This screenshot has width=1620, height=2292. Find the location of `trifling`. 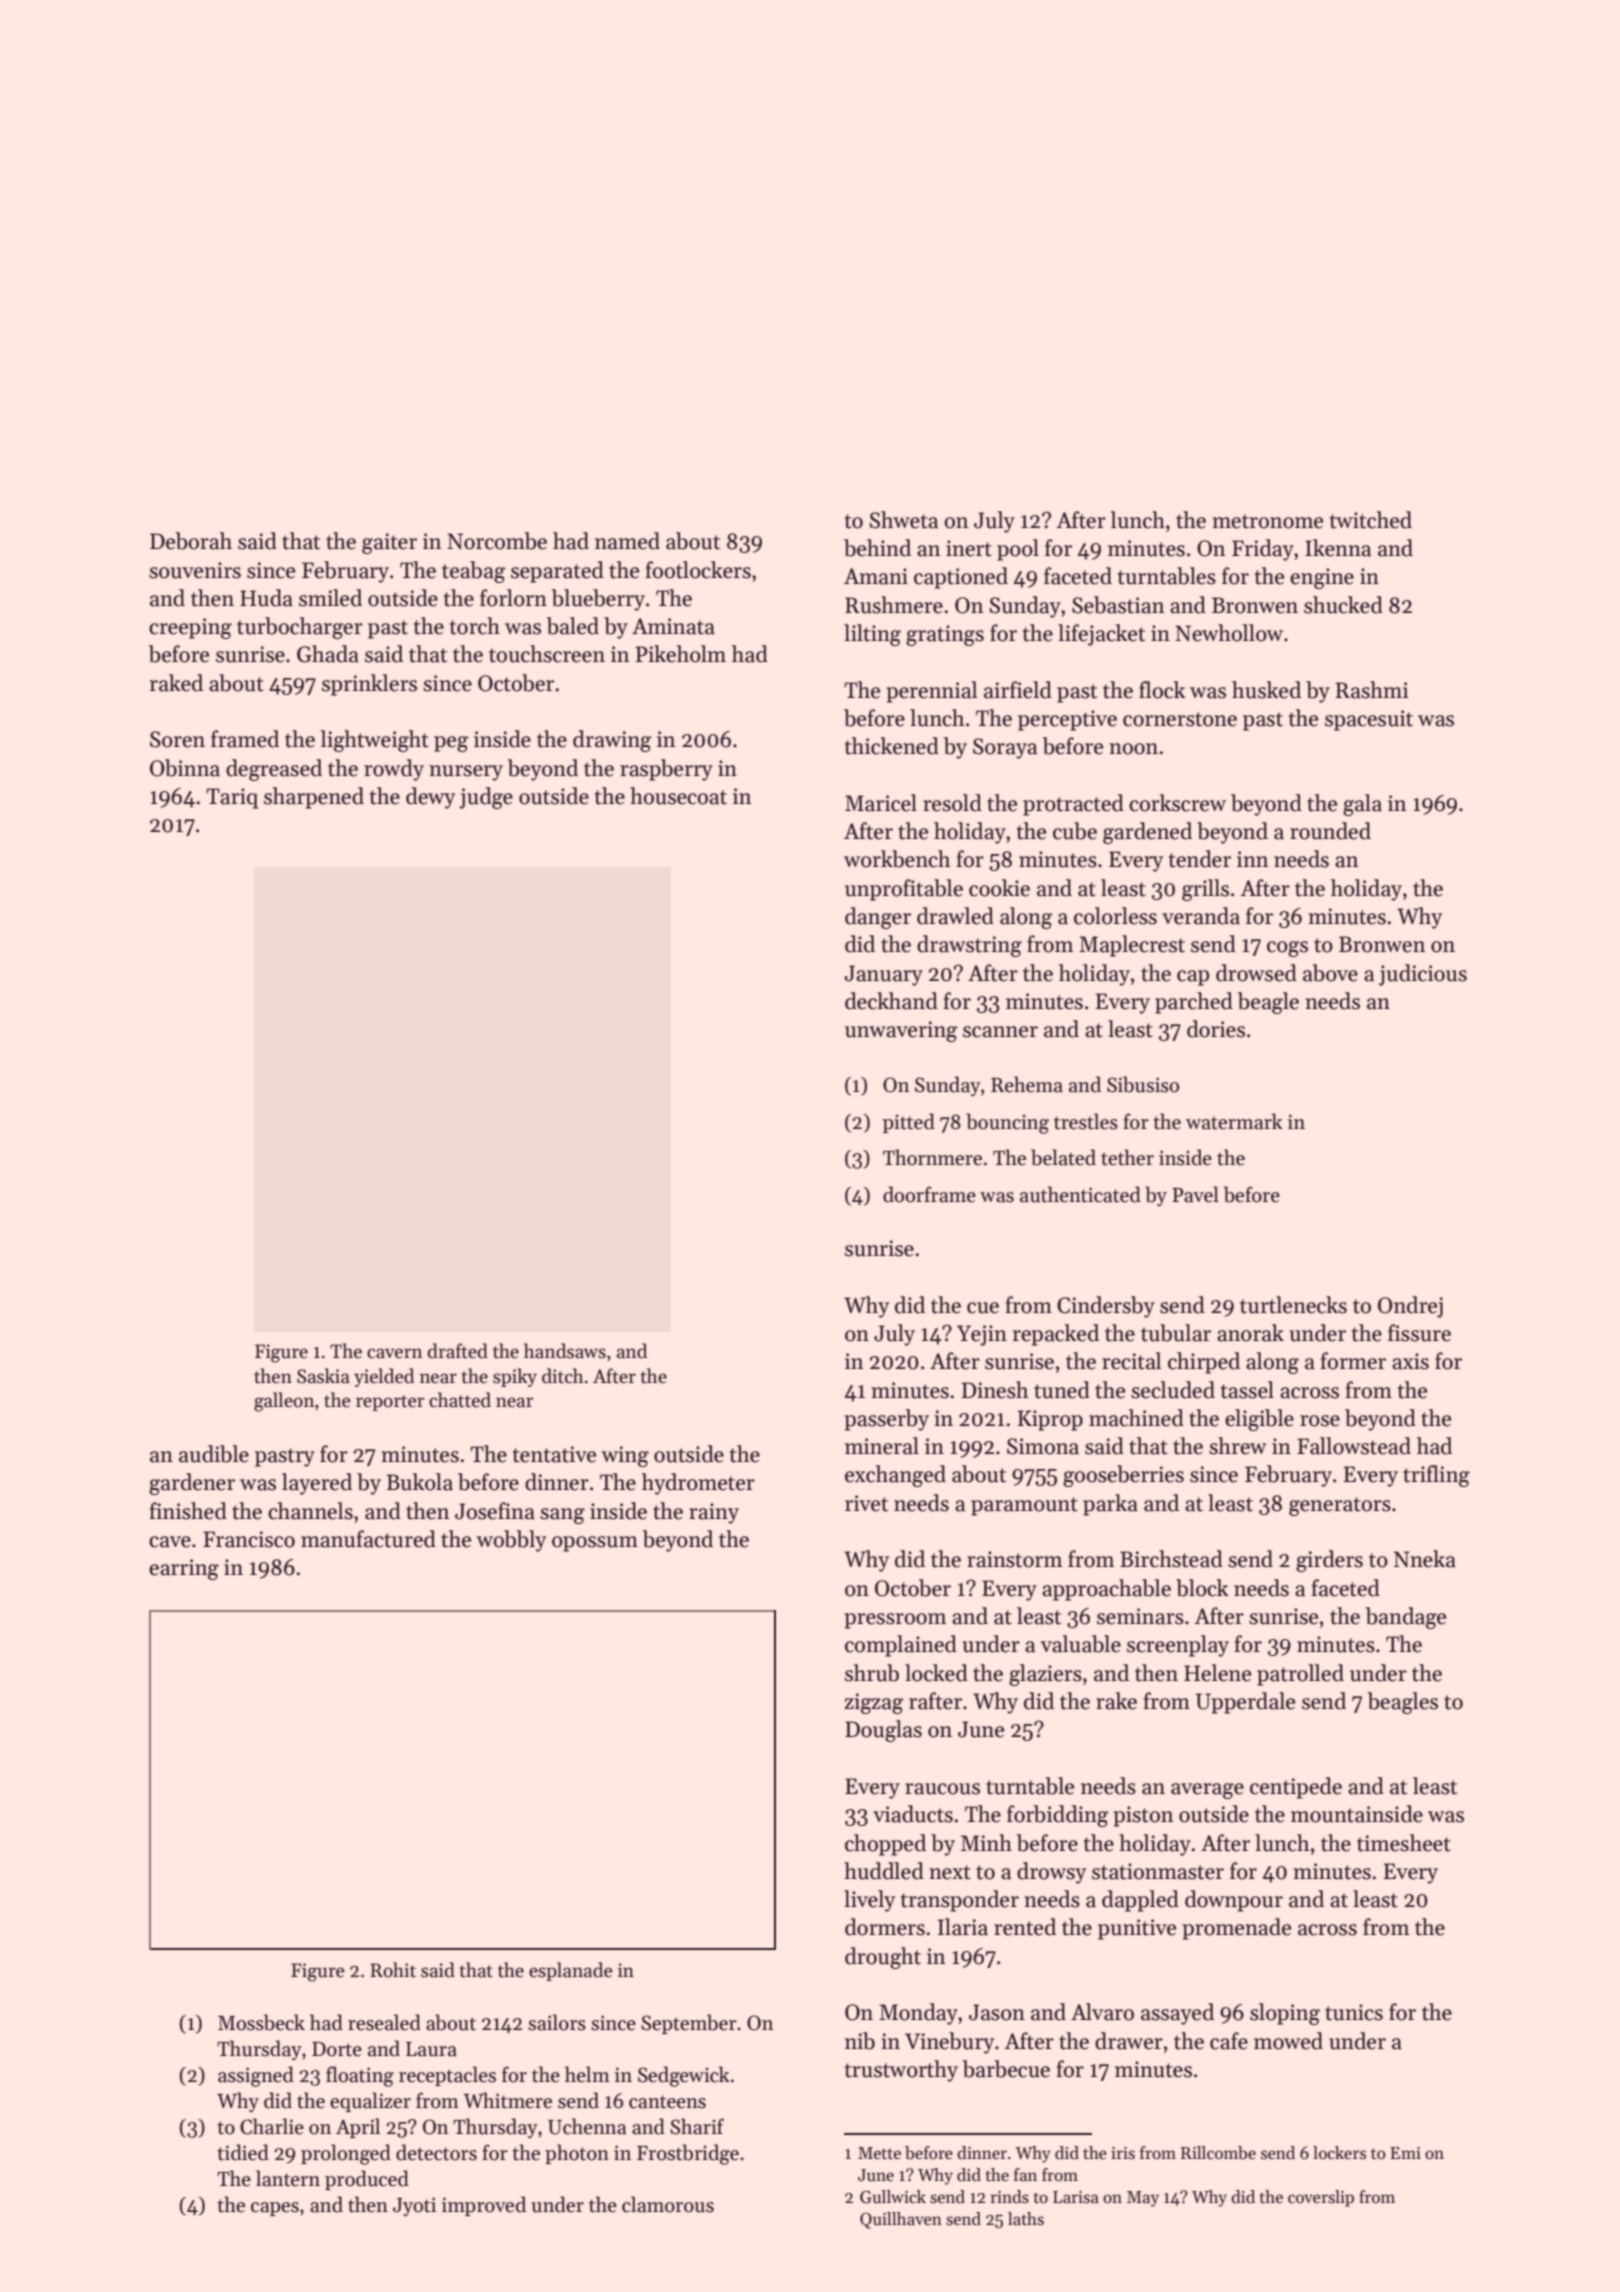

trifling is located at coordinates (1436, 1476).
